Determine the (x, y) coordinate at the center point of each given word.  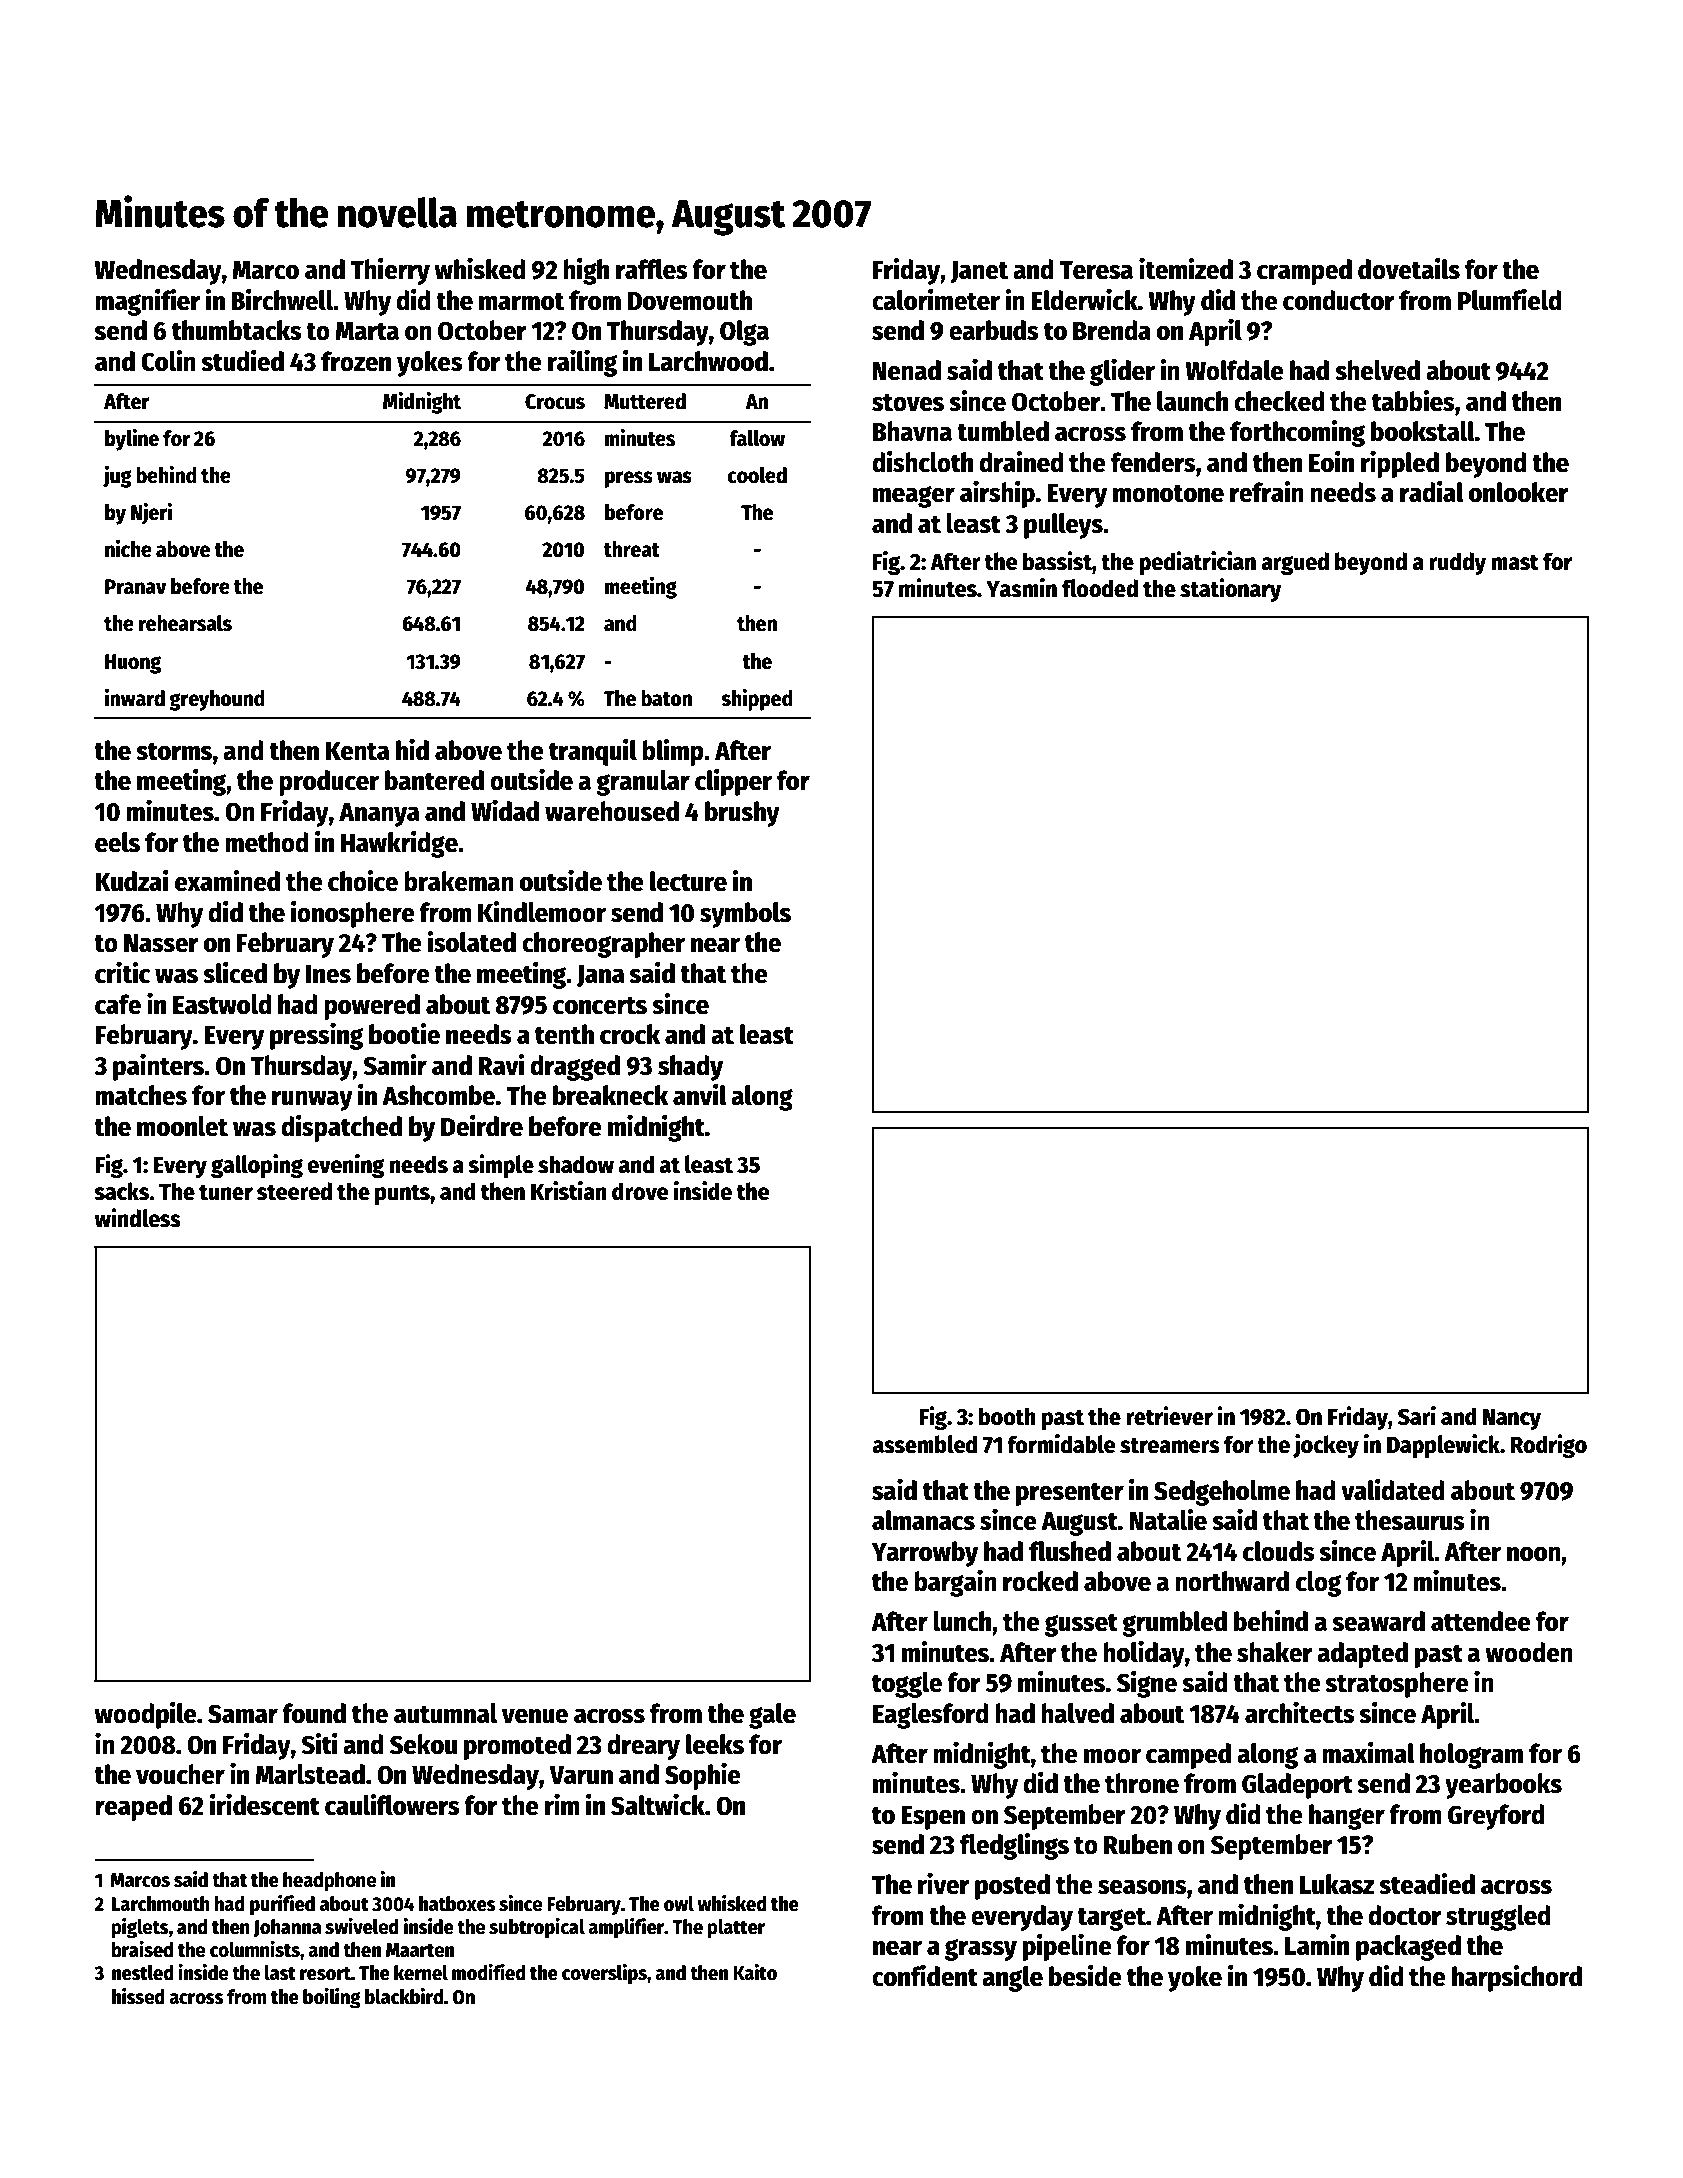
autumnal (445, 1713)
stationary (1231, 590)
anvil (700, 1095)
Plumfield (1510, 300)
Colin (168, 361)
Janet (979, 272)
